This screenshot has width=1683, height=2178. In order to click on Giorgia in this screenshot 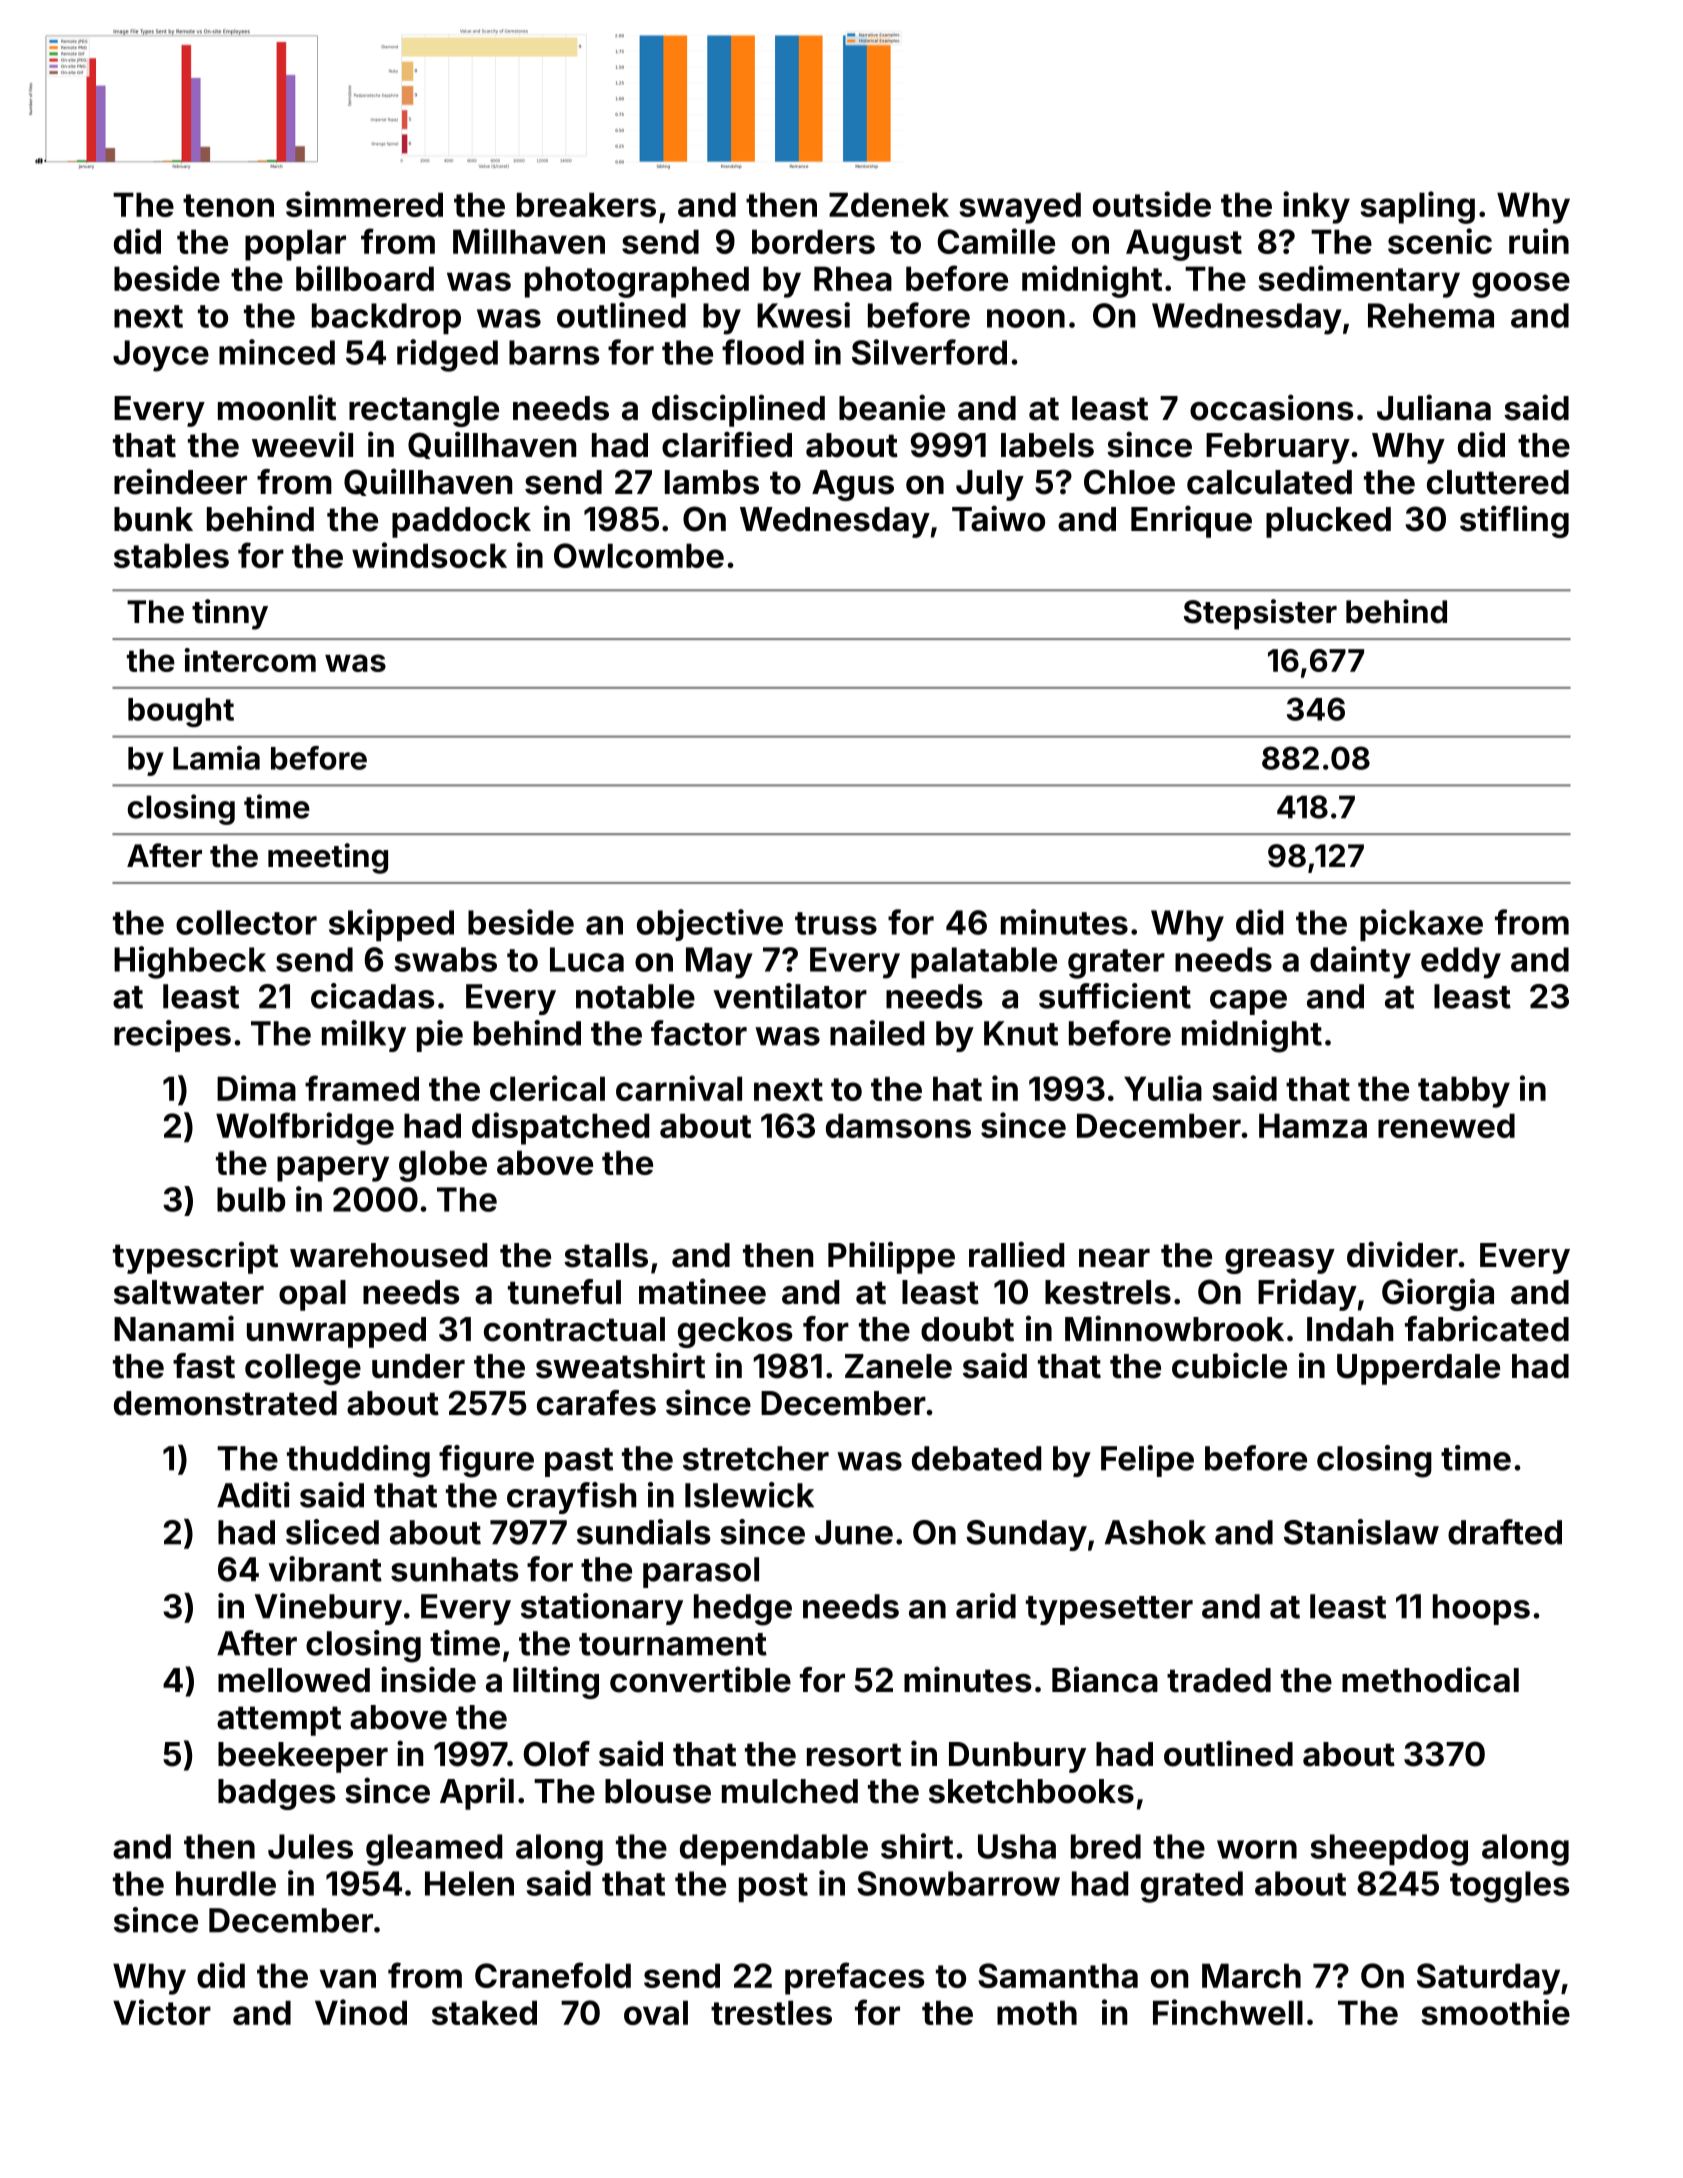, I will do `click(1438, 1294)`.
